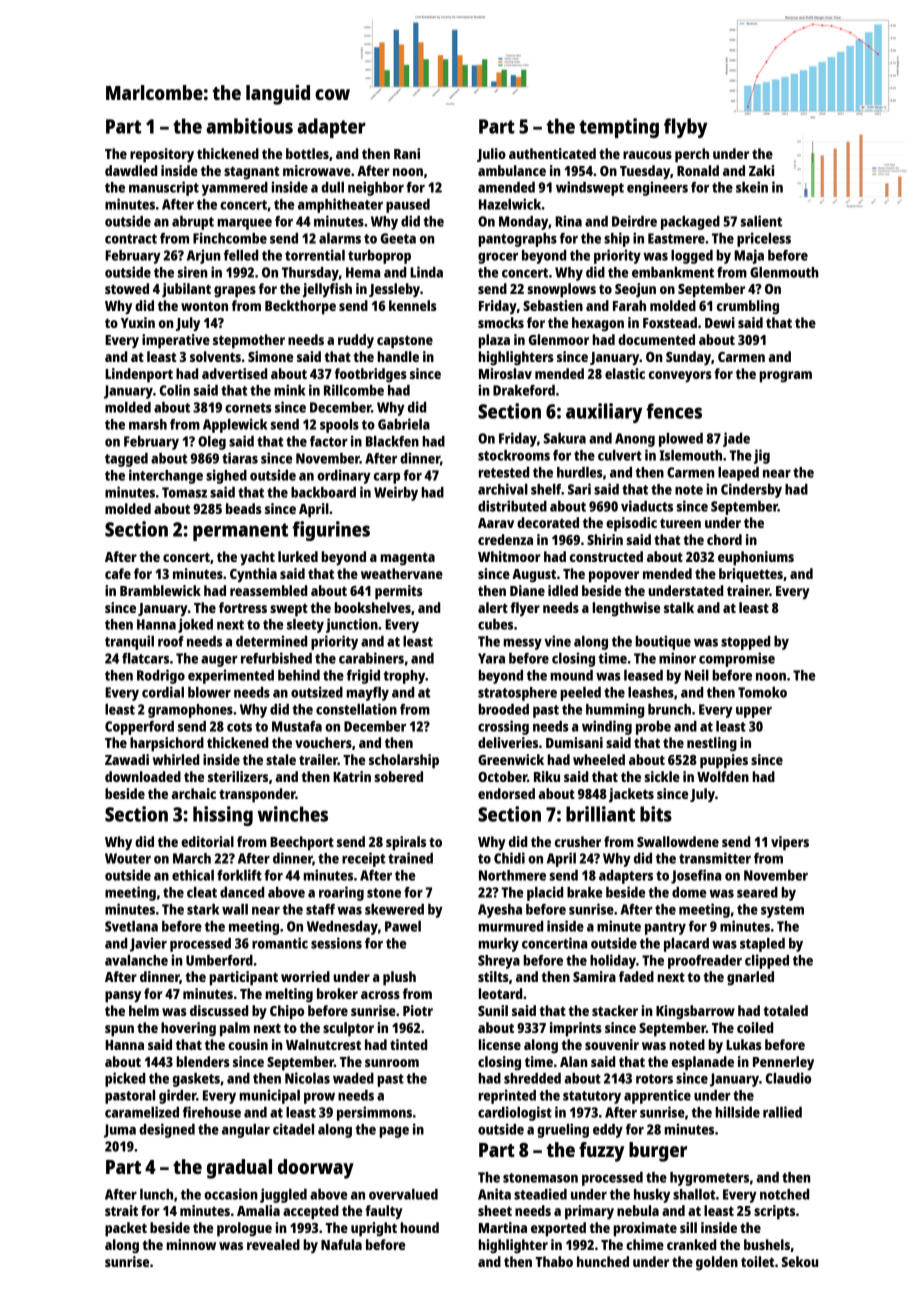 This screenshot has height=1308, width=924. What do you see at coordinates (685, 128) in the screenshot?
I see `flyby` at bounding box center [685, 128].
